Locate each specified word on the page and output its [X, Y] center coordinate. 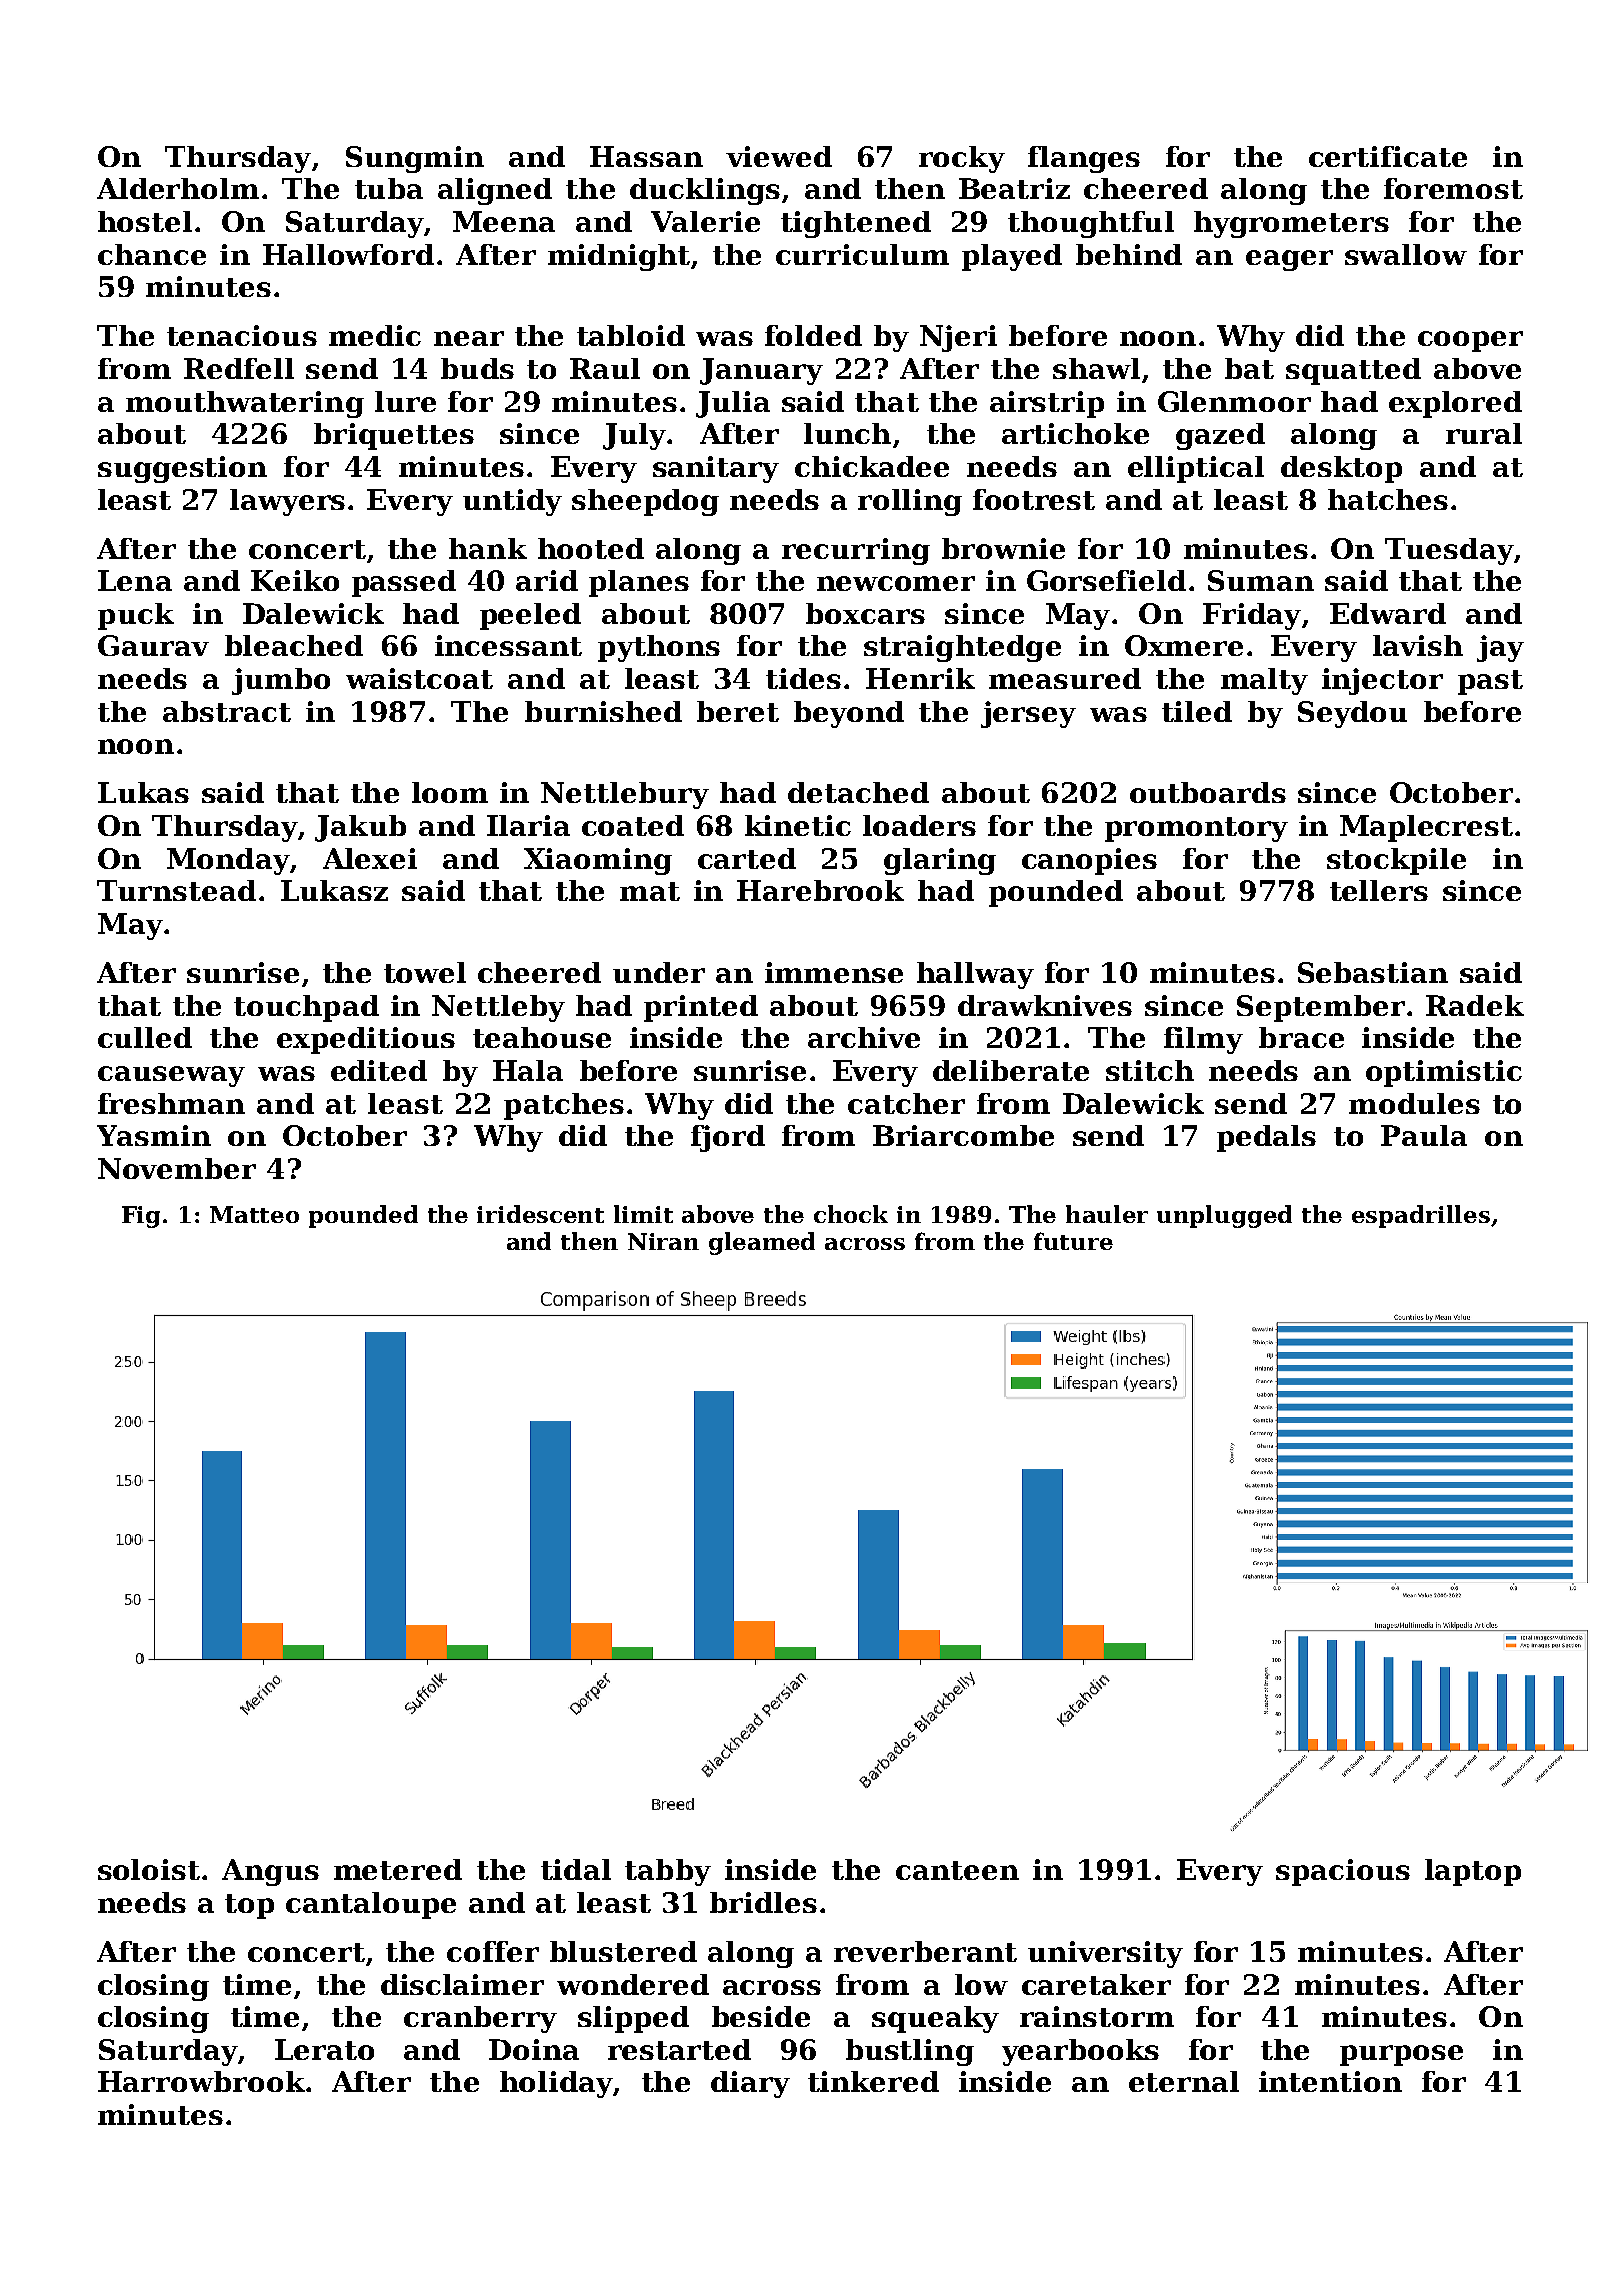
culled [145, 1037]
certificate [1388, 156]
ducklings [705, 191]
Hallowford [348, 254]
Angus [270, 1872]
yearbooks [1080, 2052]
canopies [1089, 861]
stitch [1150, 1070]
